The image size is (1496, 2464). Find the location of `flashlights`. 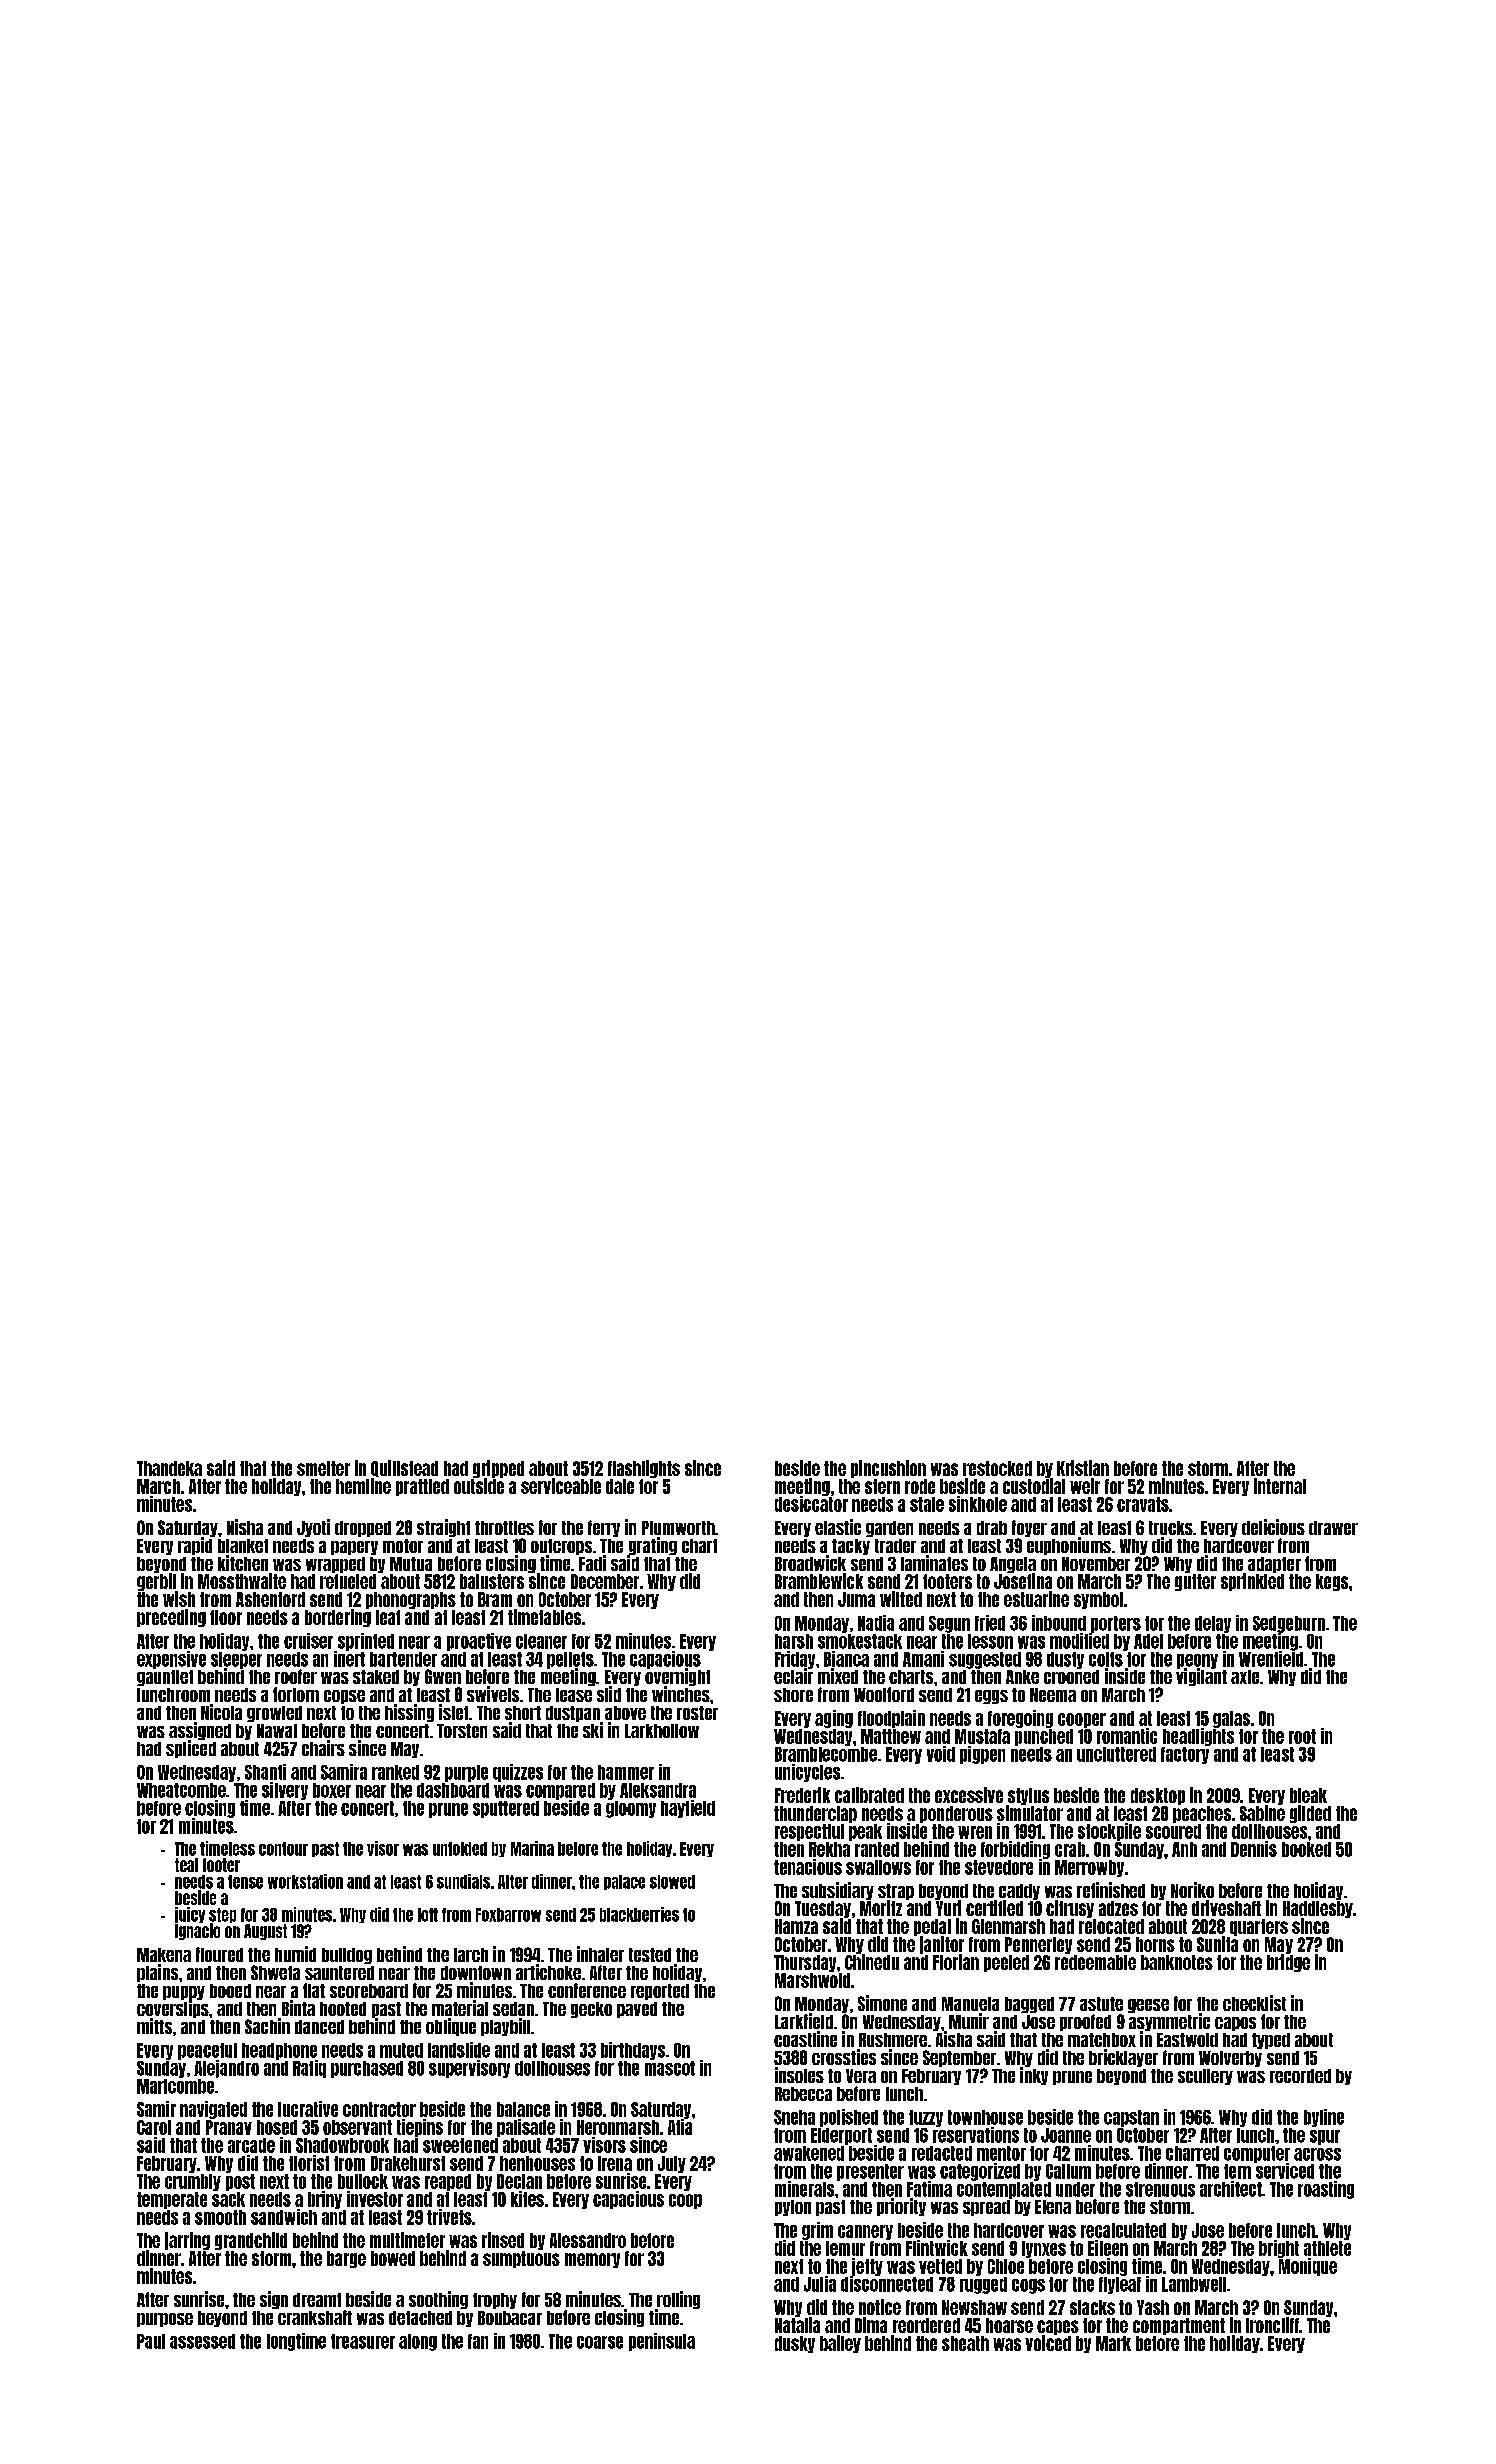

flashlights is located at coordinates (644, 1469).
